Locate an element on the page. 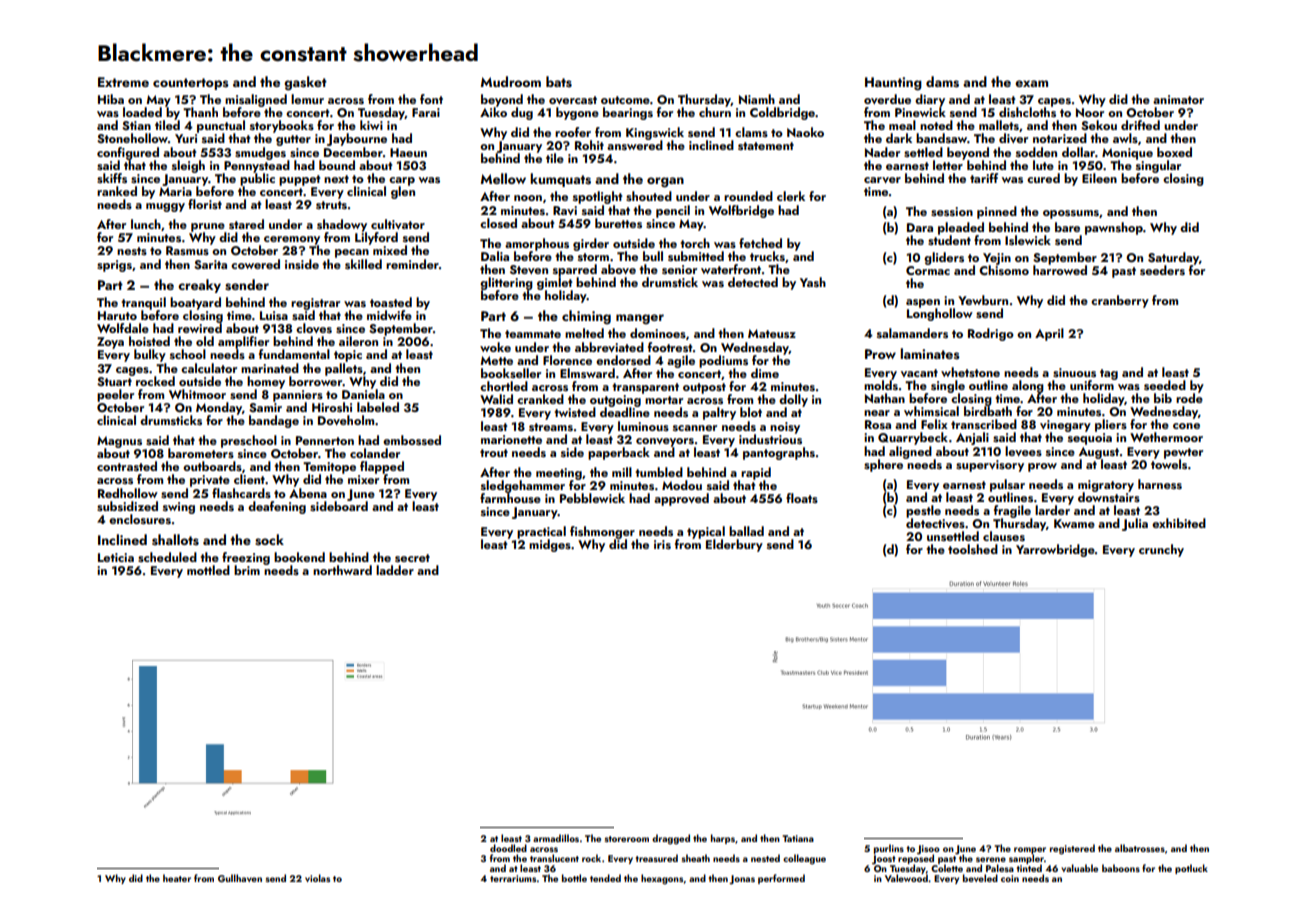 The image size is (1308, 924). Hiroshi is located at coordinates (332, 407).
